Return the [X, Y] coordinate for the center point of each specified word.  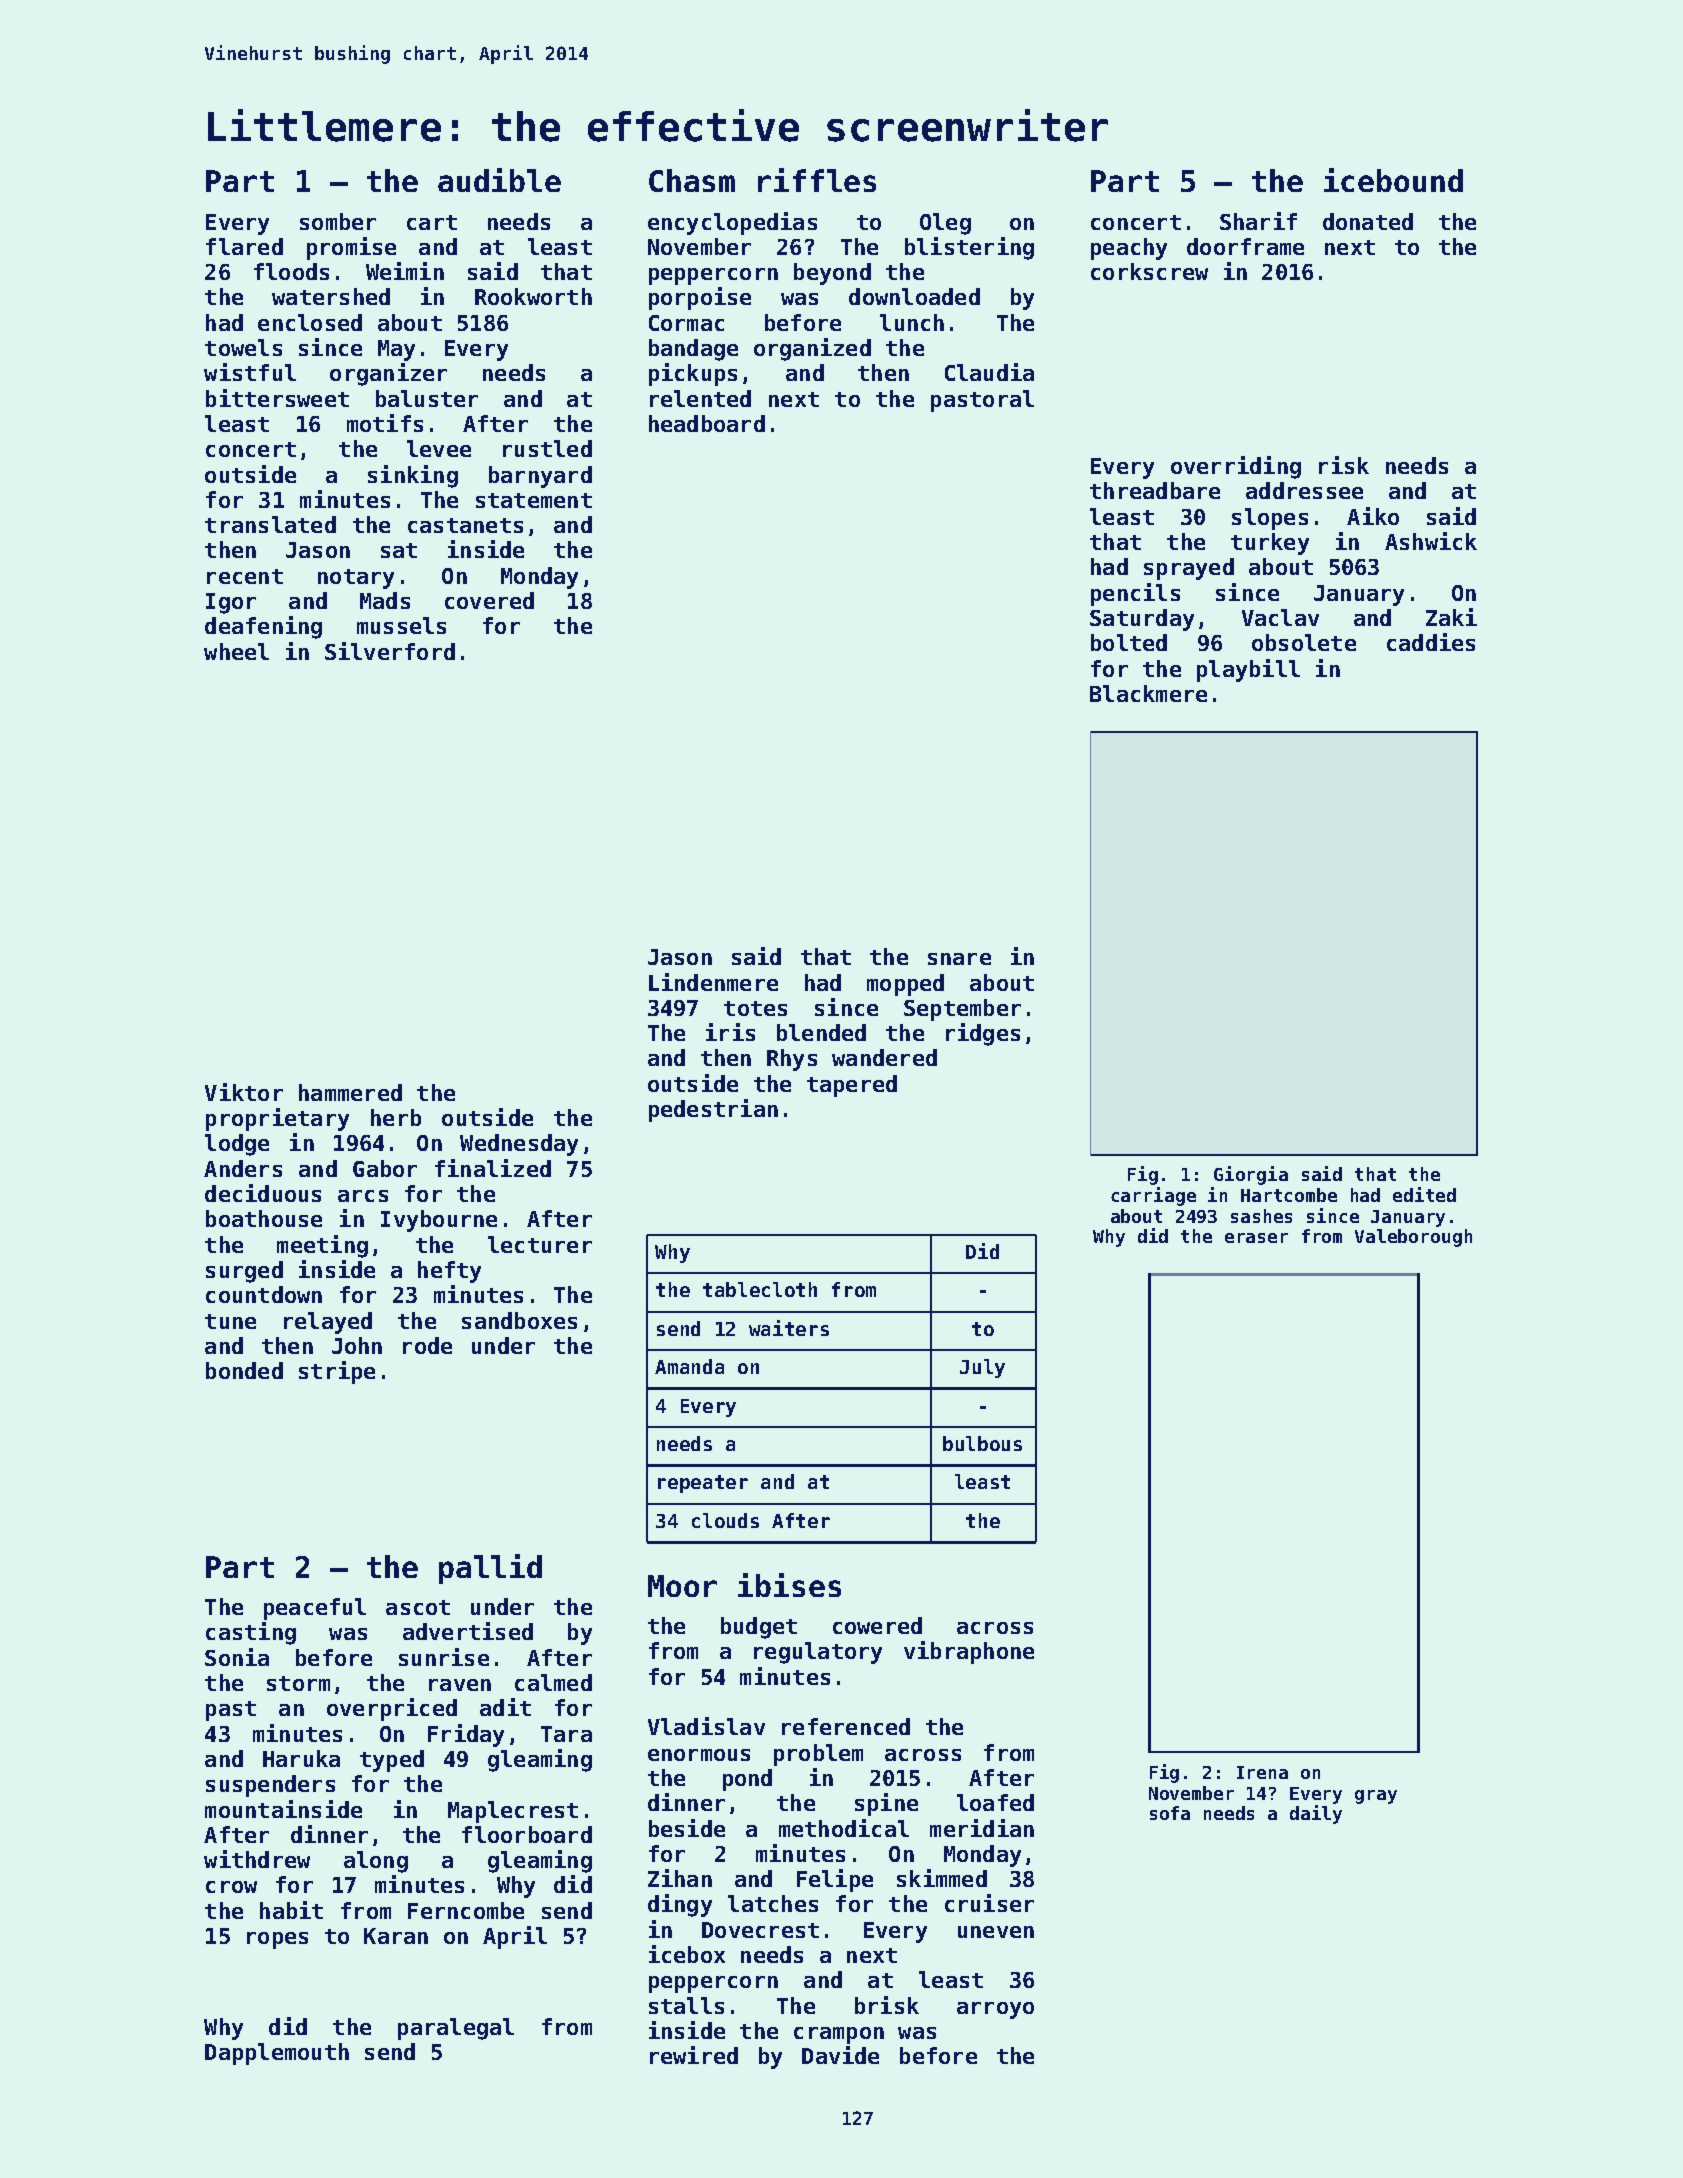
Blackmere [1148, 693]
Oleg [945, 224]
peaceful [315, 1609]
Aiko [1373, 516]
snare [959, 959]
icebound [1393, 180]
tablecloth [760, 1289]
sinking [413, 476]
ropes [277, 1940]
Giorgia [1251, 1175]
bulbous [982, 1443]
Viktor [244, 1092]
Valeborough [1413, 1238]
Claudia [989, 372]
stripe [337, 1372]
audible [499, 180]
